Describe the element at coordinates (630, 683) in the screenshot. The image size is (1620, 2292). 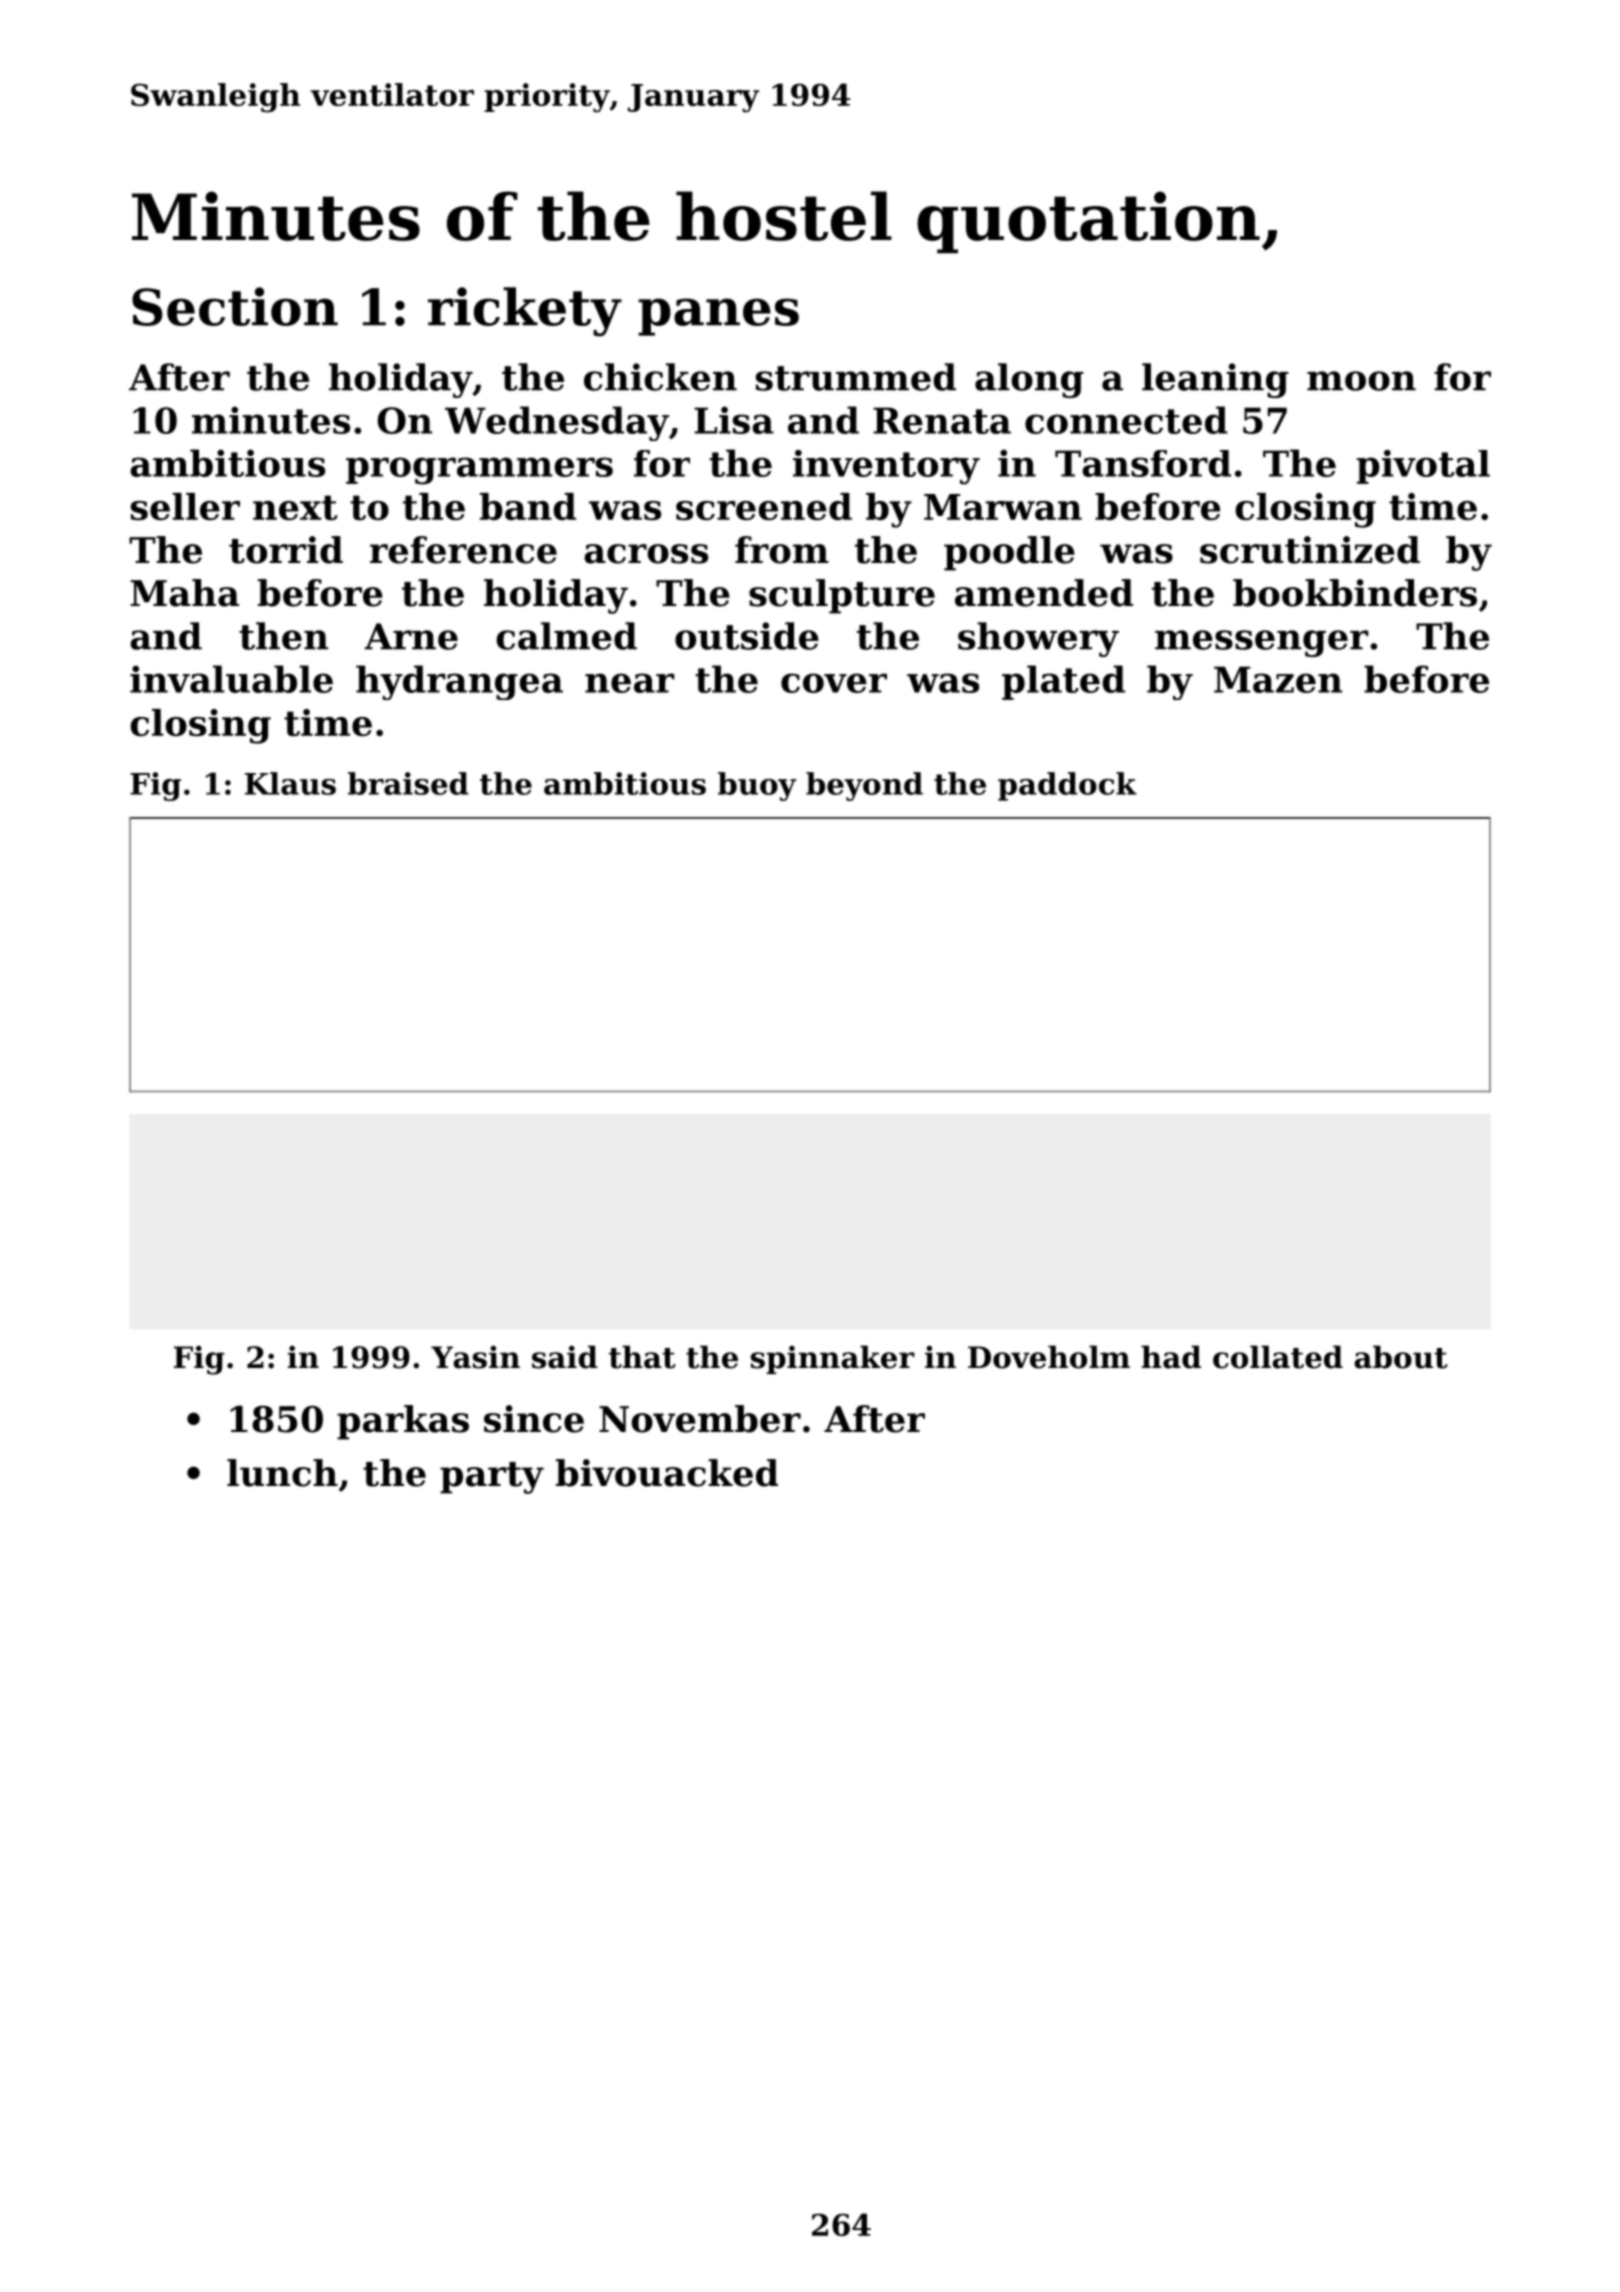
I see `near` at that location.
